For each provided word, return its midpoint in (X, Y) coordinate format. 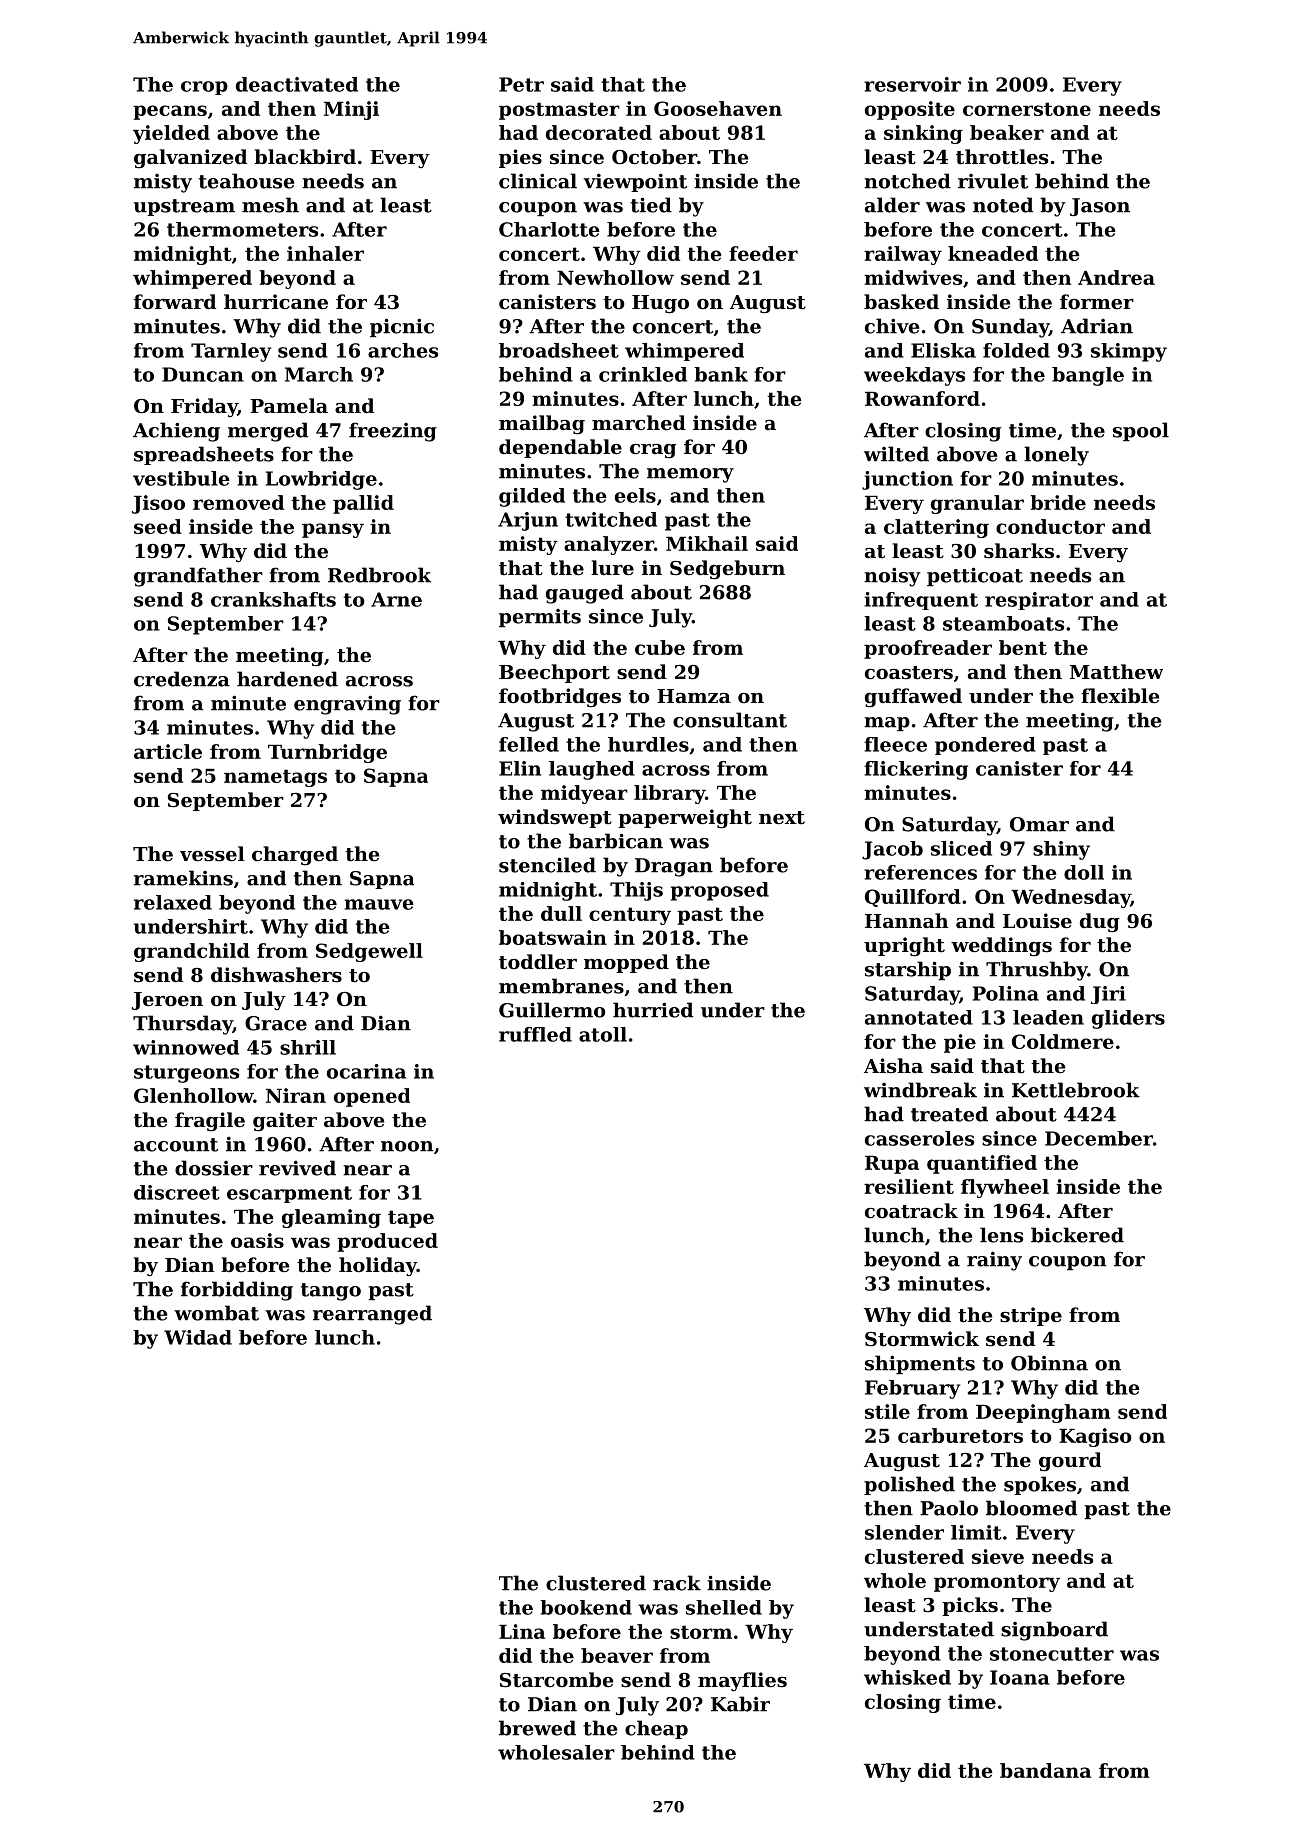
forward (175, 301)
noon (407, 1146)
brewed (537, 1728)
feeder (763, 253)
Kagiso (1095, 1437)
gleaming (331, 1218)
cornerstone (1027, 109)
